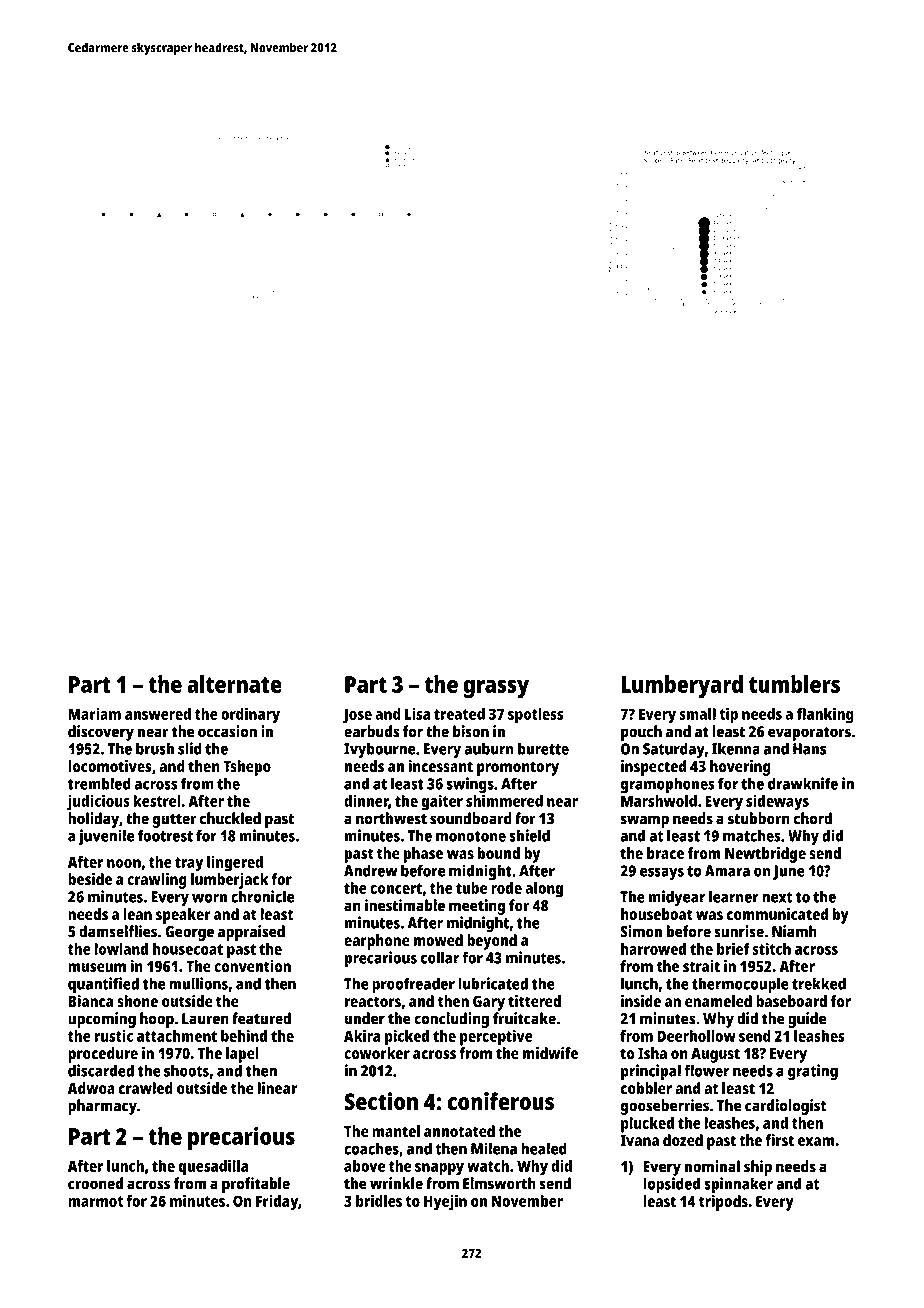 Image resolution: width=924 pixels, height=1308 pixels. I want to click on convention, so click(252, 966).
